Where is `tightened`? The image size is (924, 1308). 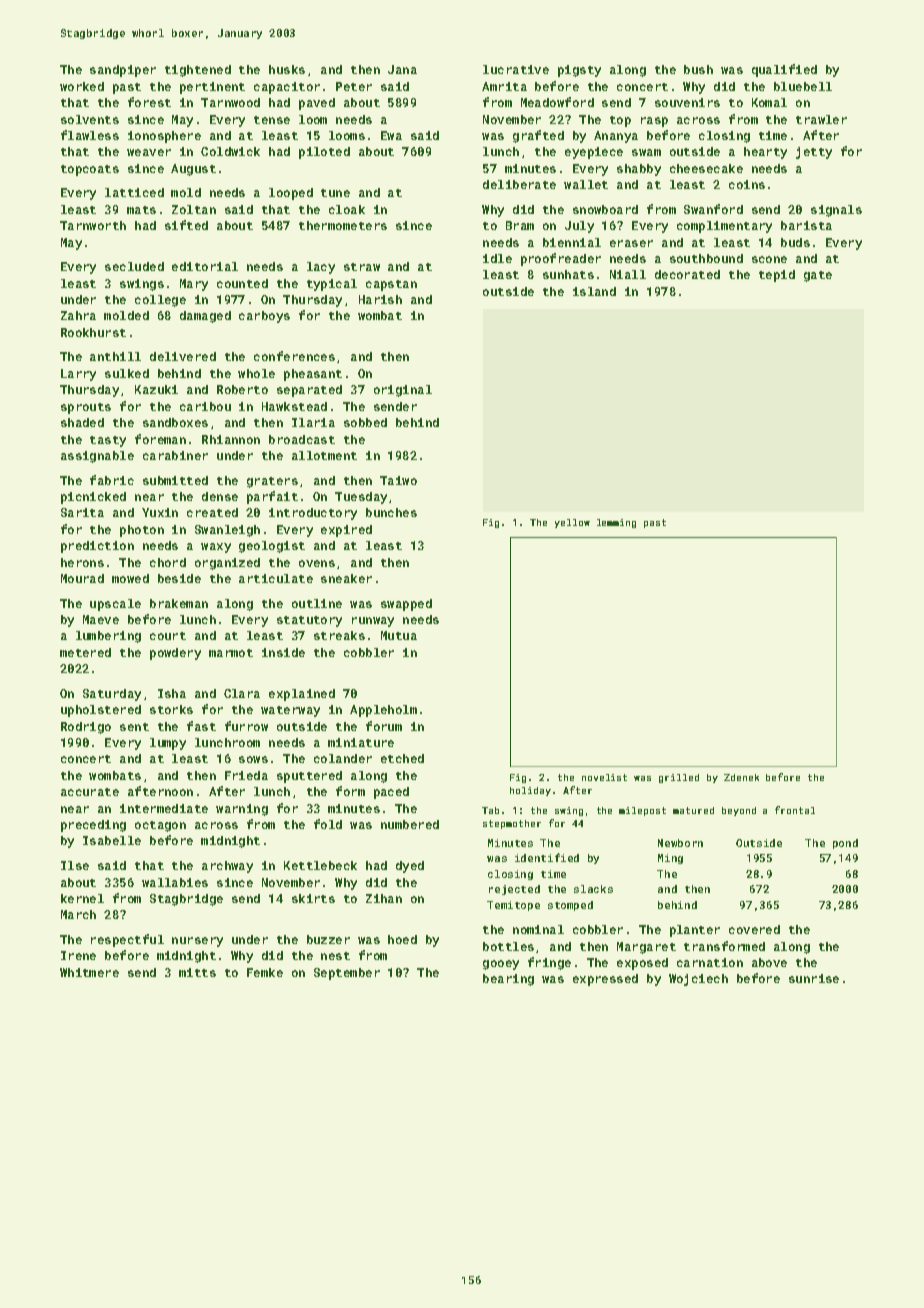 tightened is located at coordinates (198, 71).
